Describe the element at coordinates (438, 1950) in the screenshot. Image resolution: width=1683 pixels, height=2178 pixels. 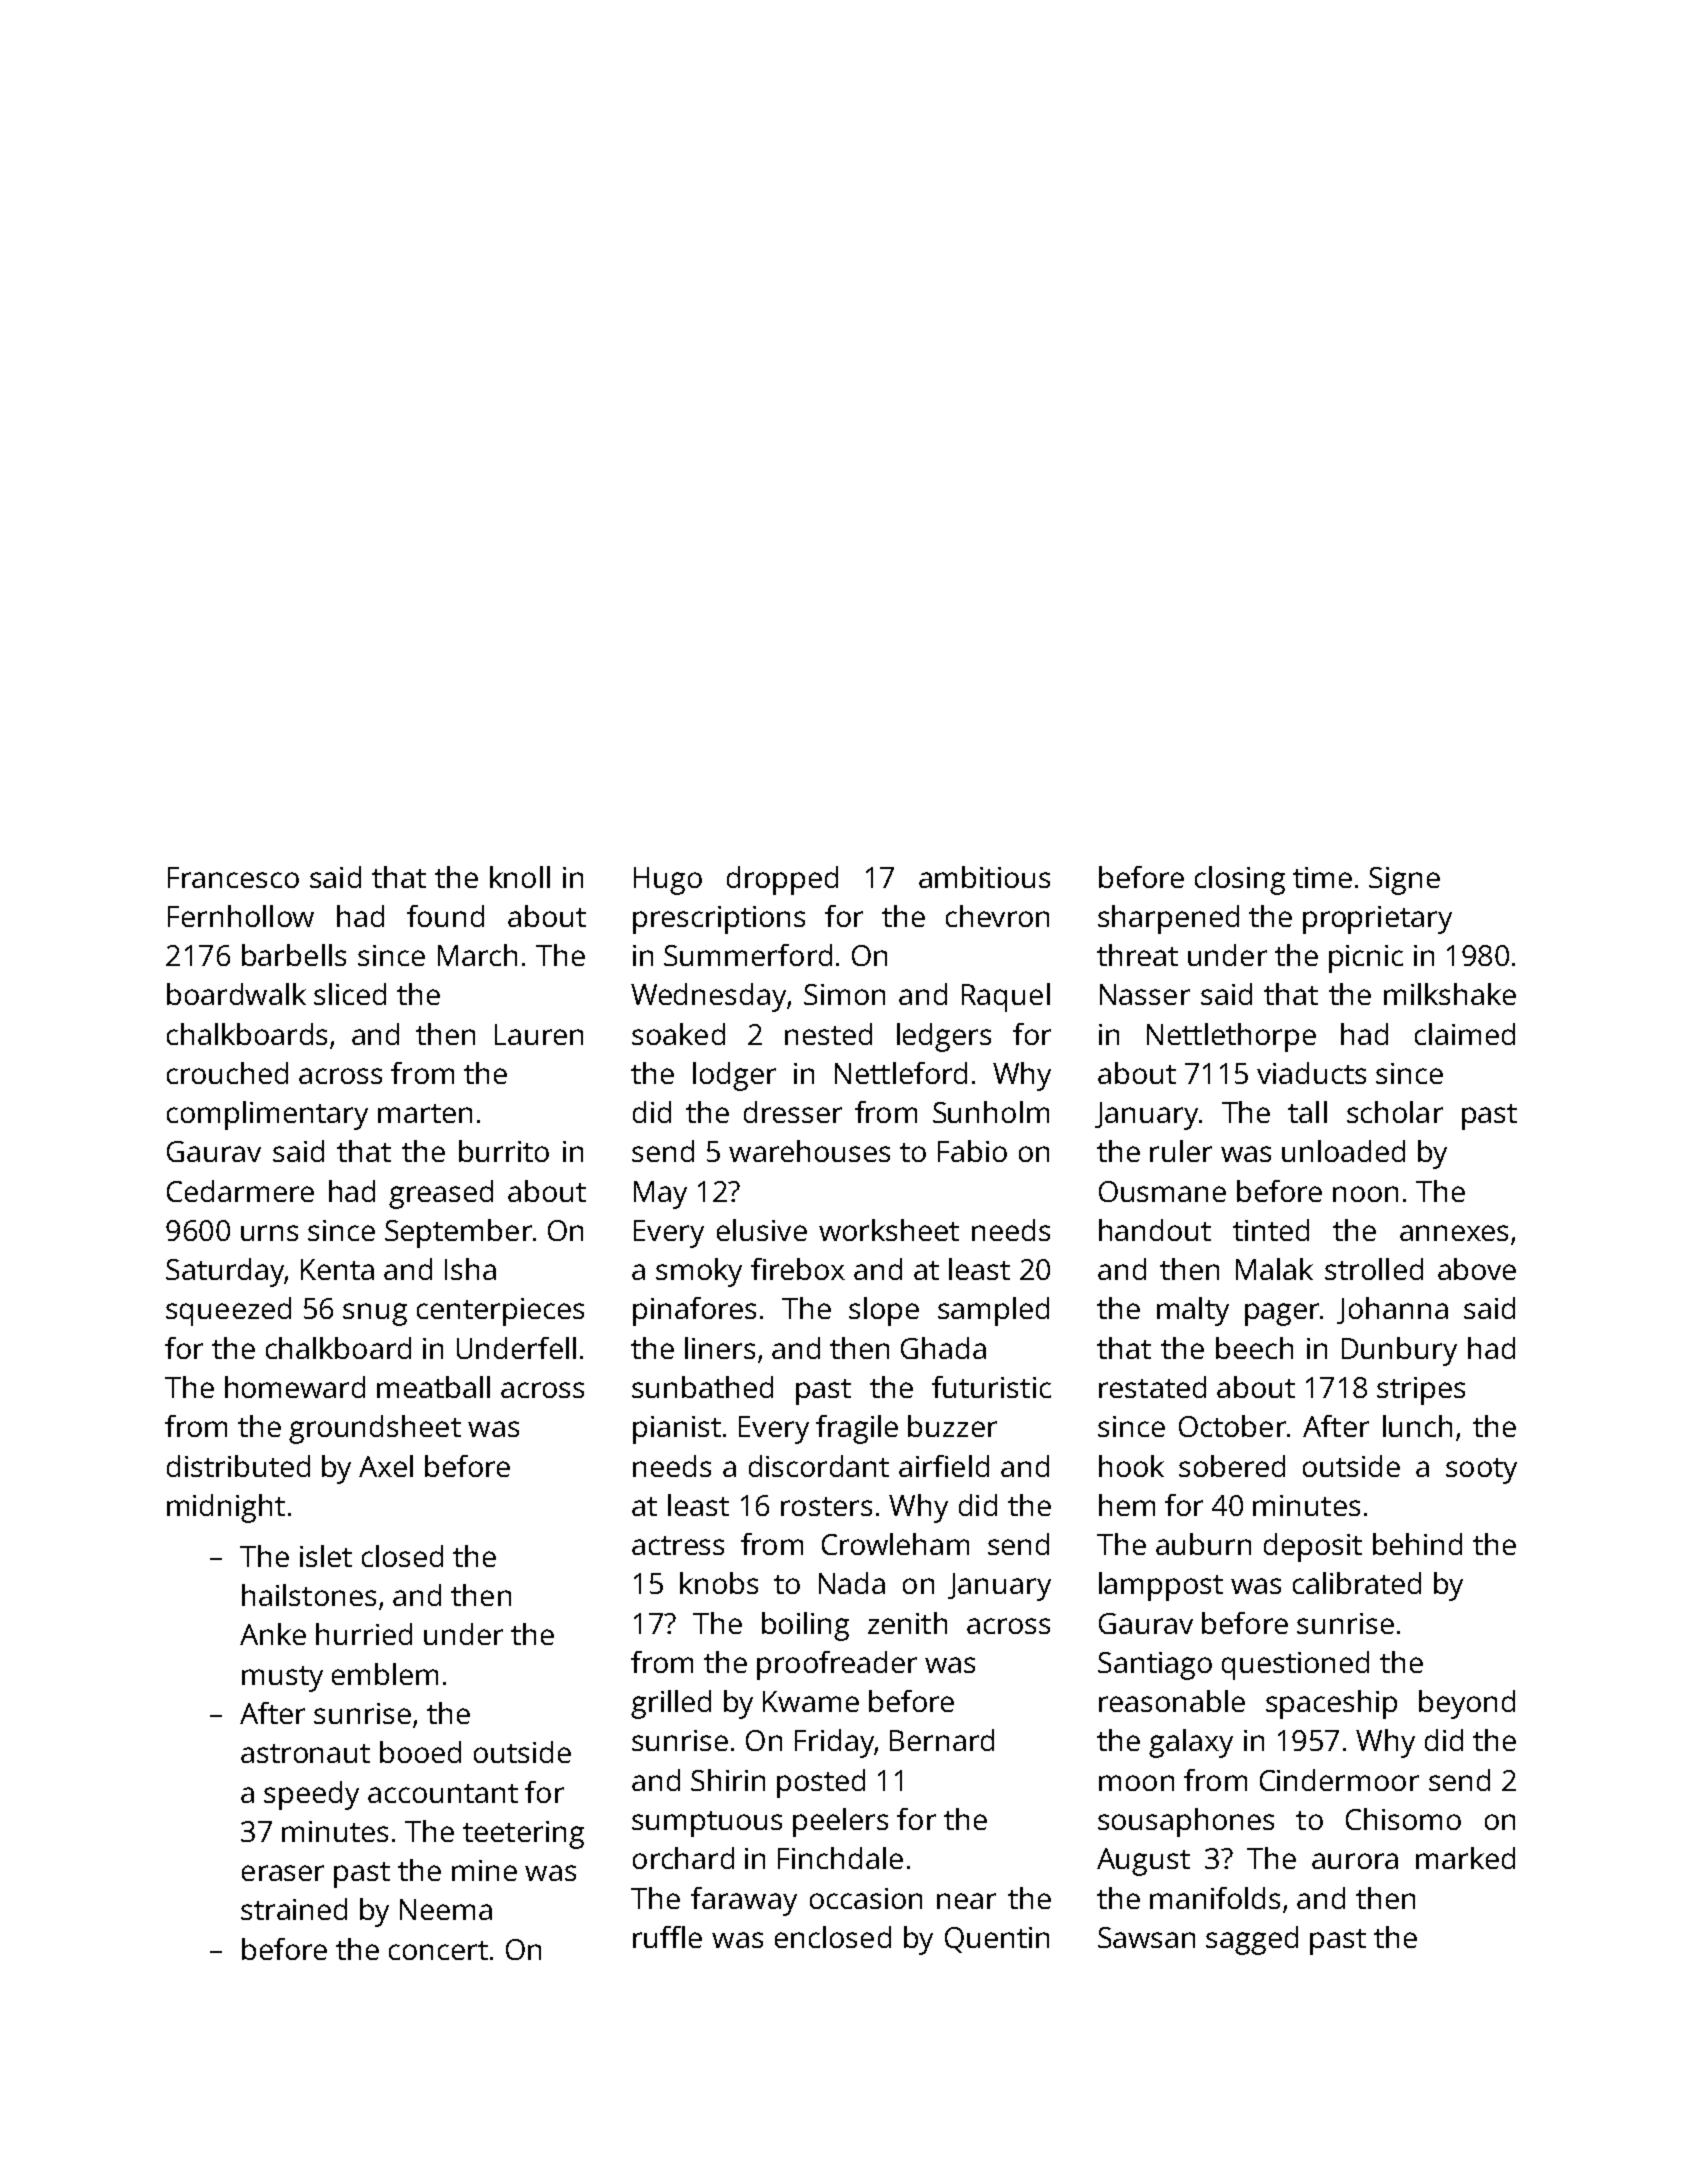
I see `concert` at that location.
